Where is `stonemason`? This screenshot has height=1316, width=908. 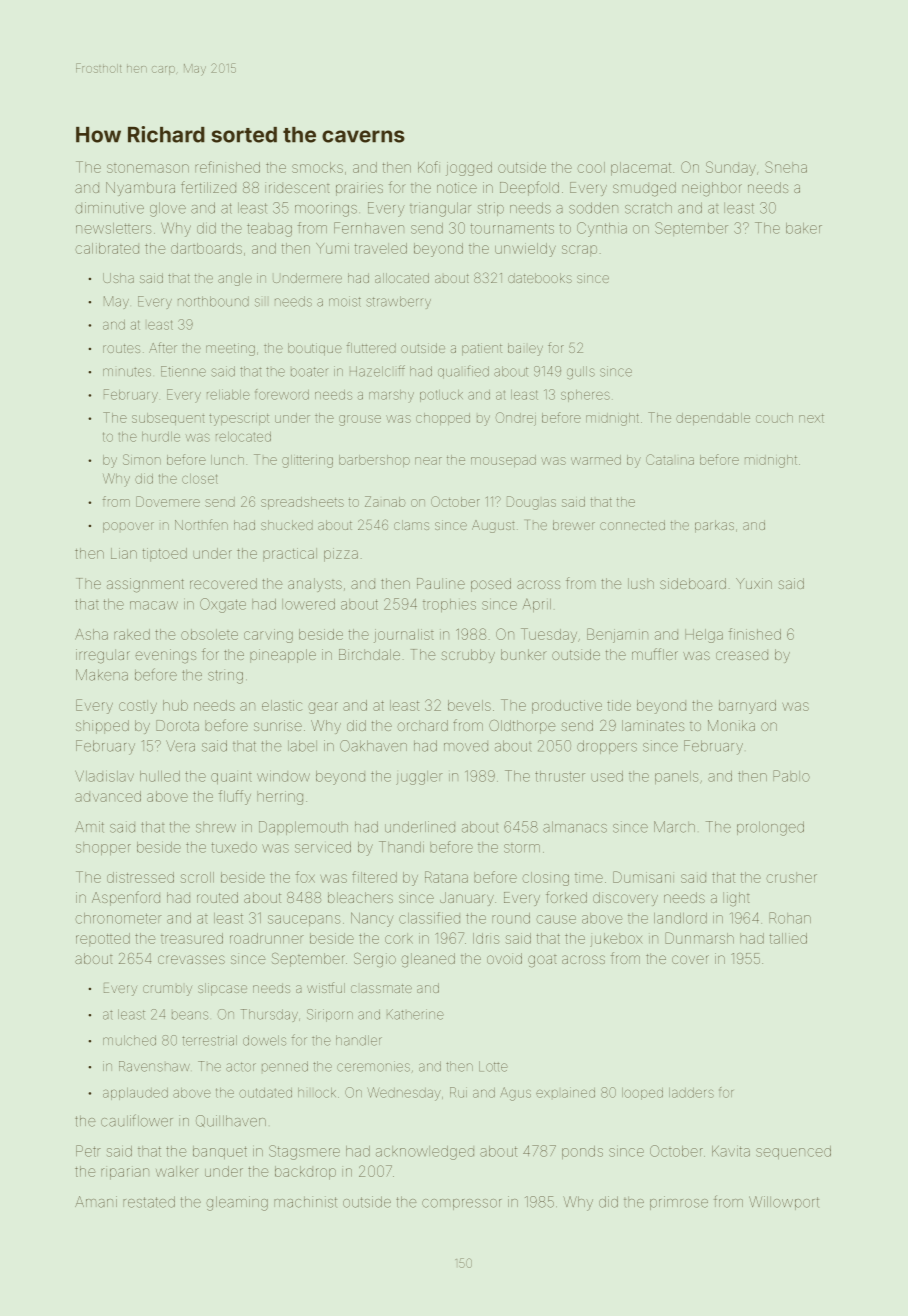
stonemason is located at coordinates (148, 168).
